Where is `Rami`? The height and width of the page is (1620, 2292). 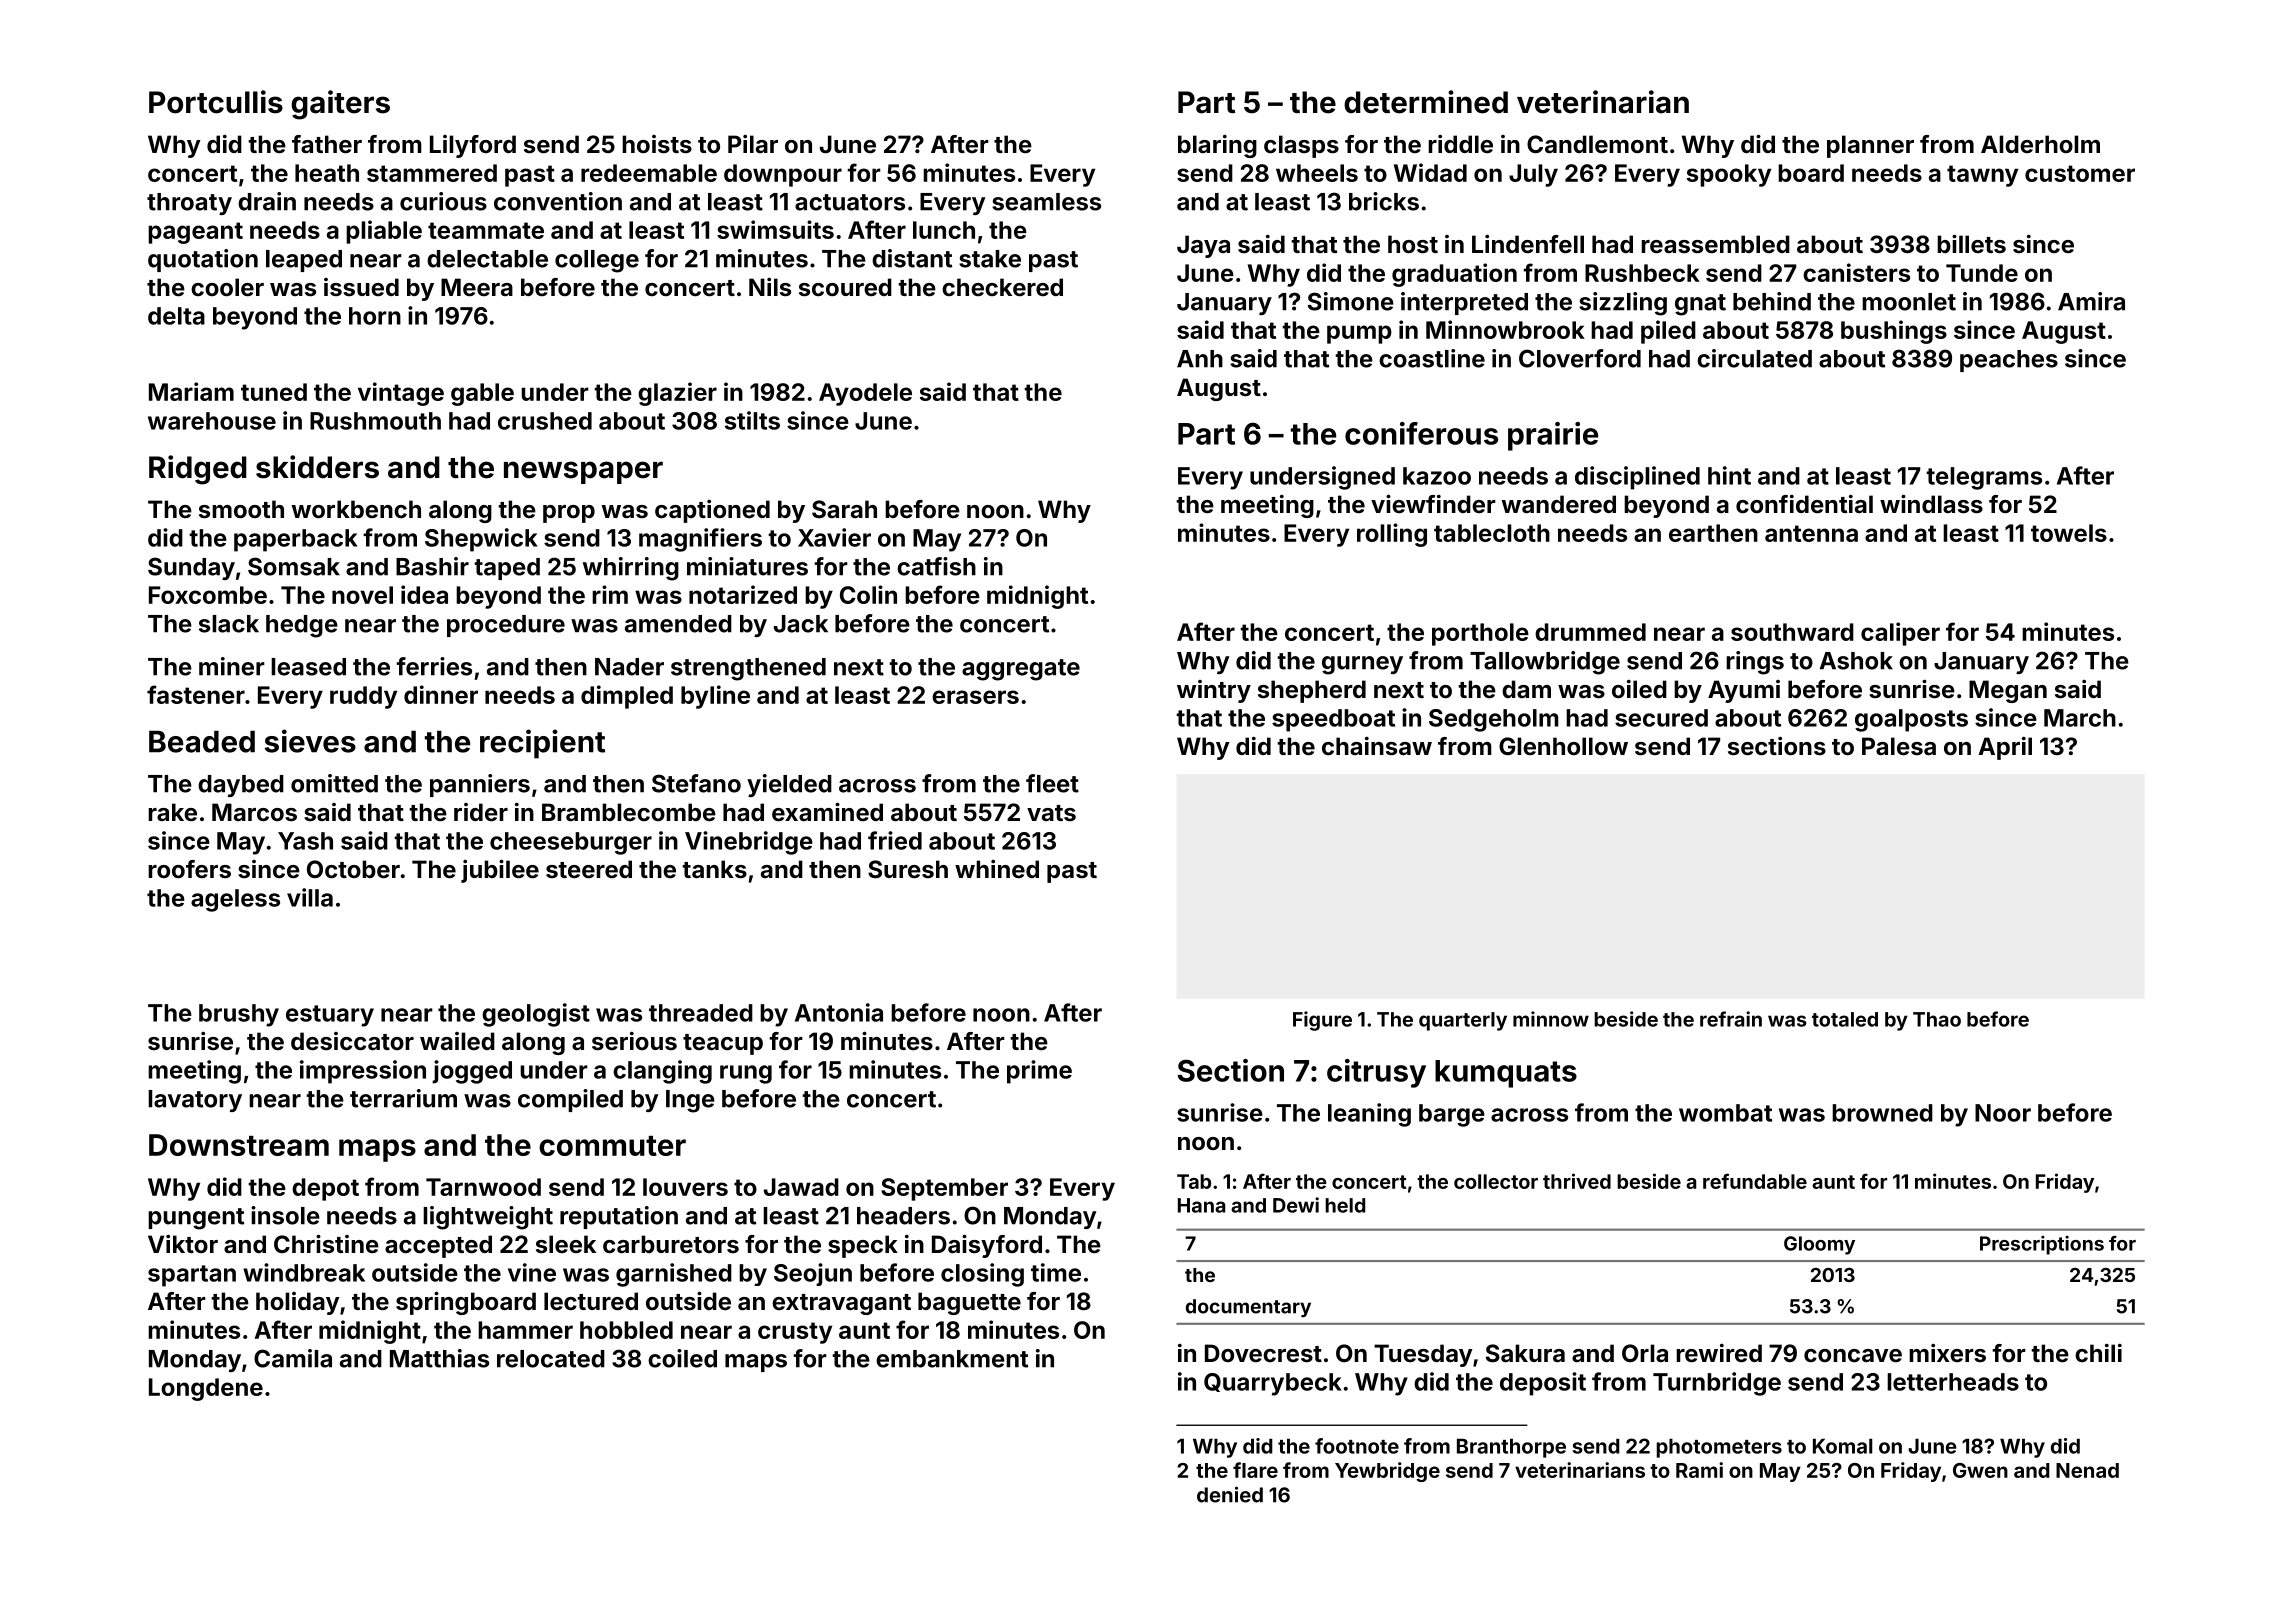
Rami is located at coordinates (1699, 1470).
